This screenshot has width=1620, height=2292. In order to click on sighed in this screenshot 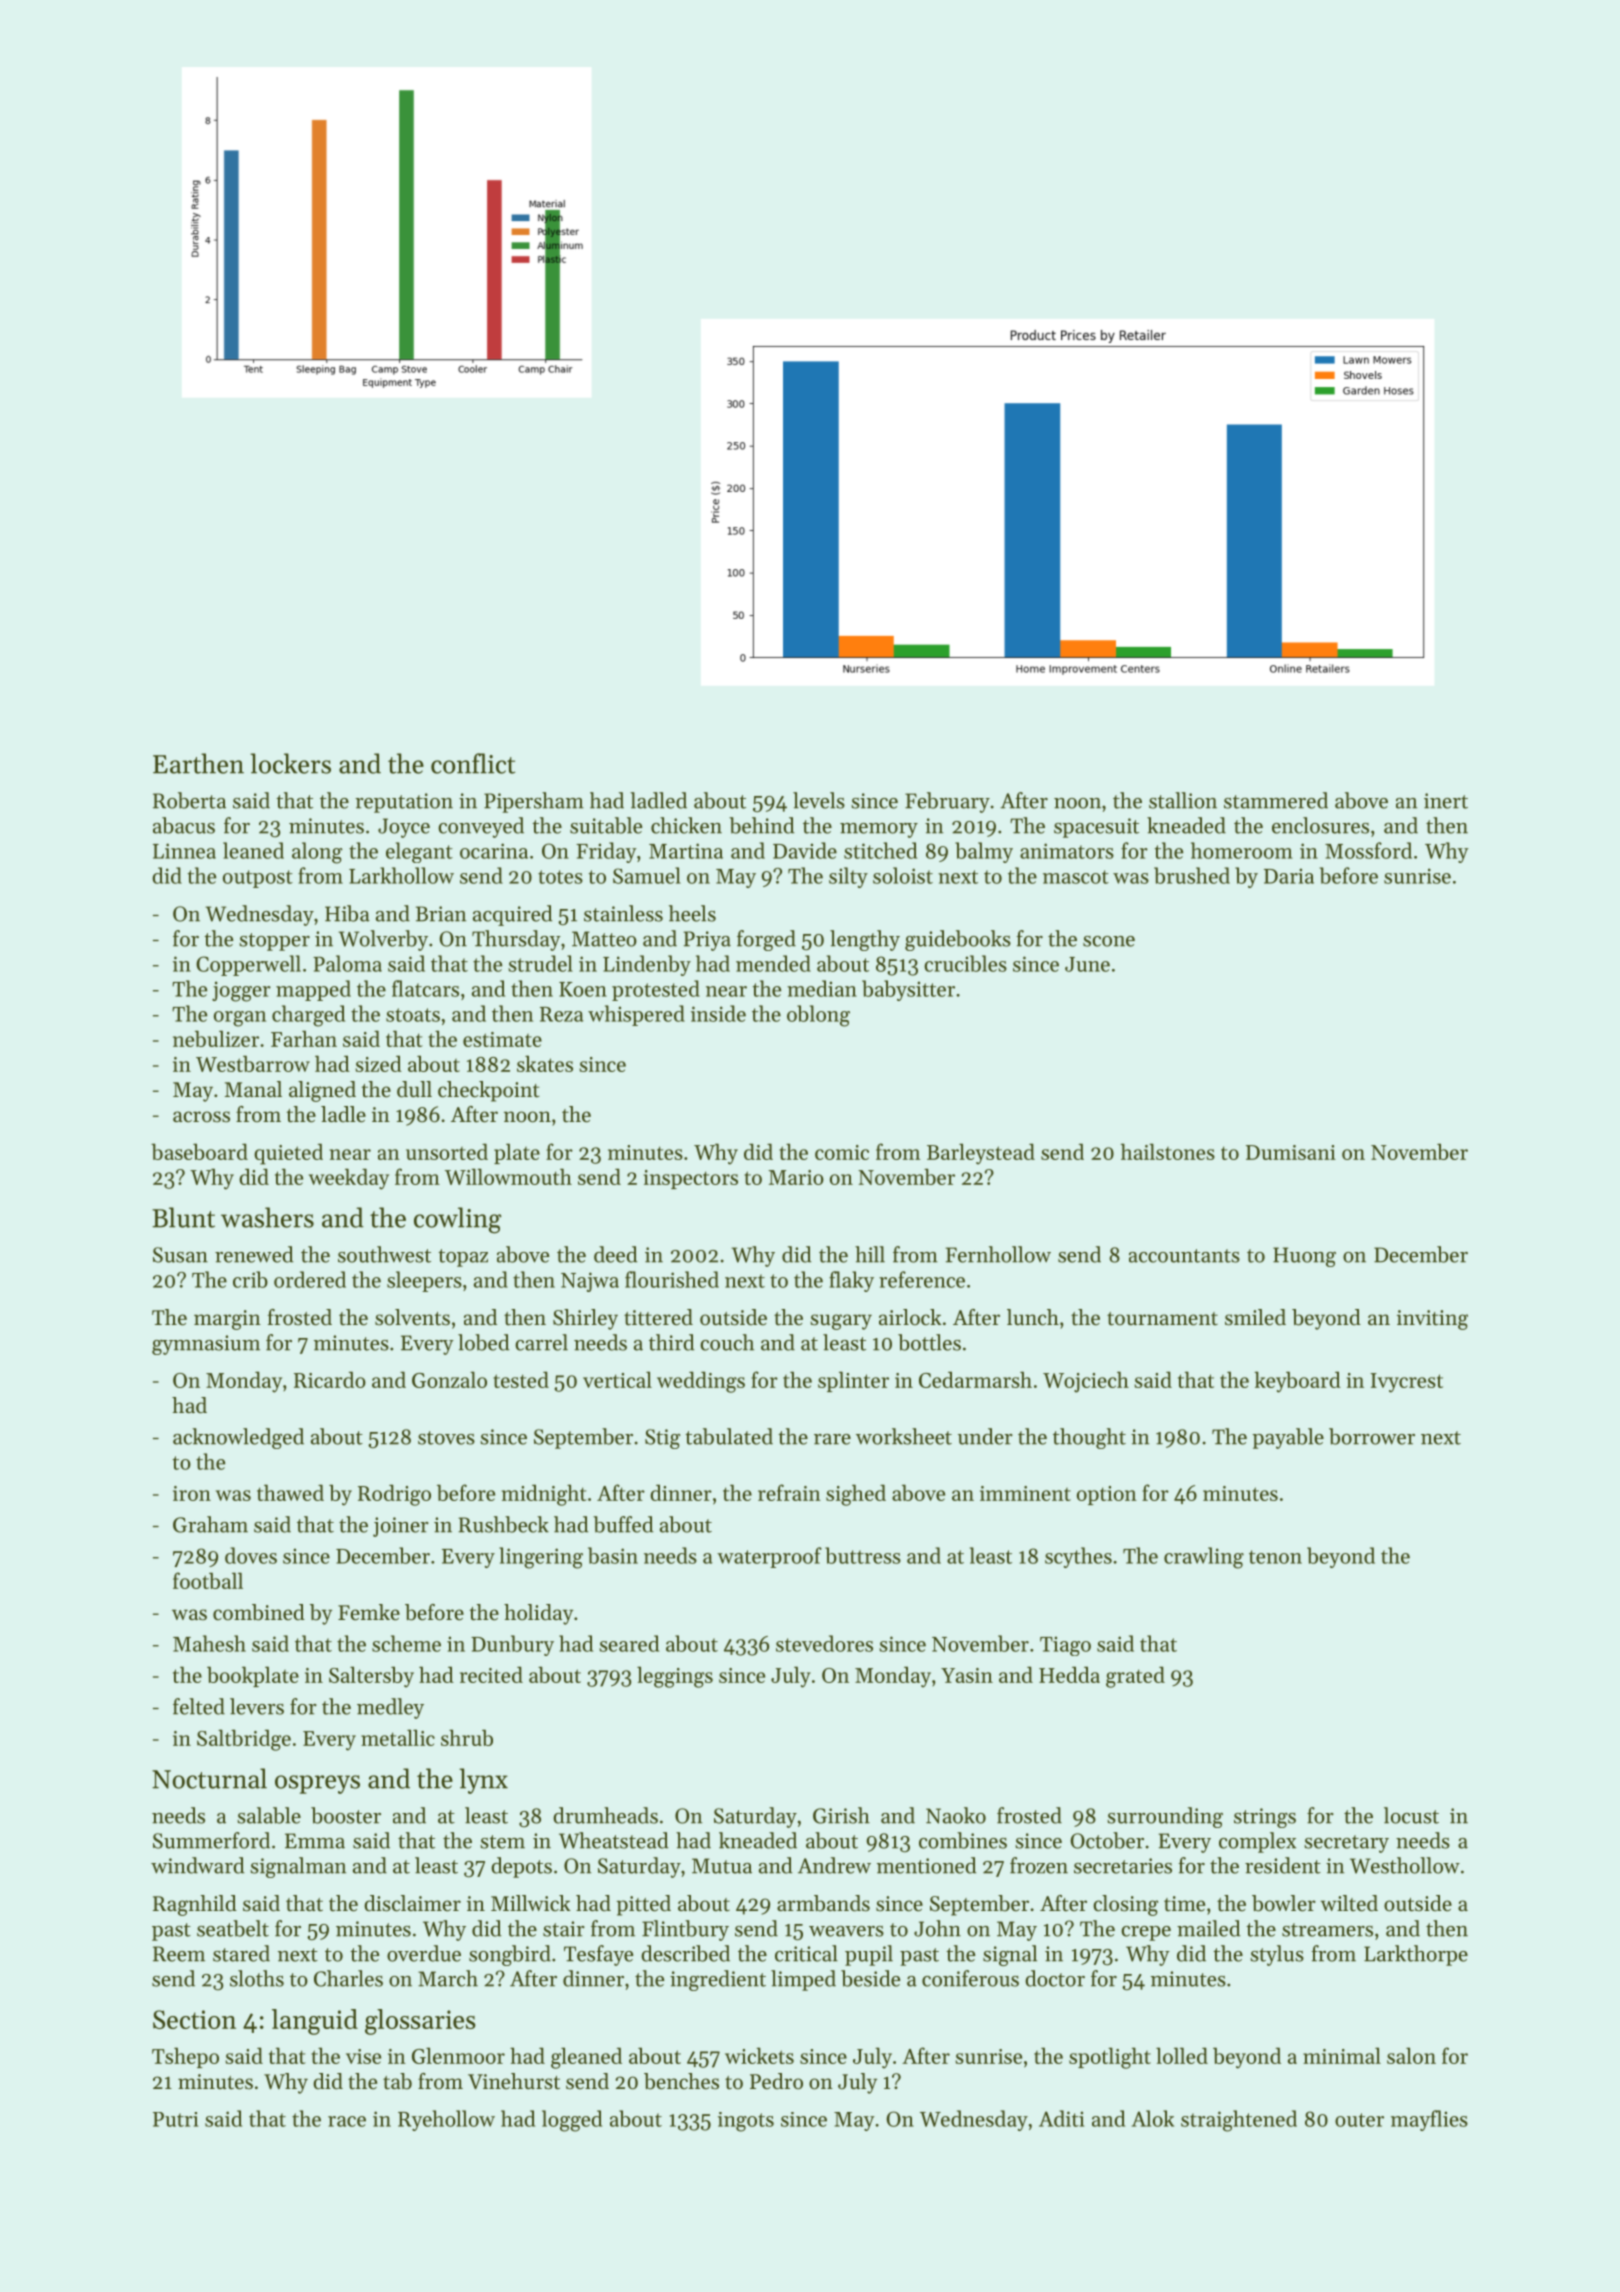, I will do `click(856, 1495)`.
